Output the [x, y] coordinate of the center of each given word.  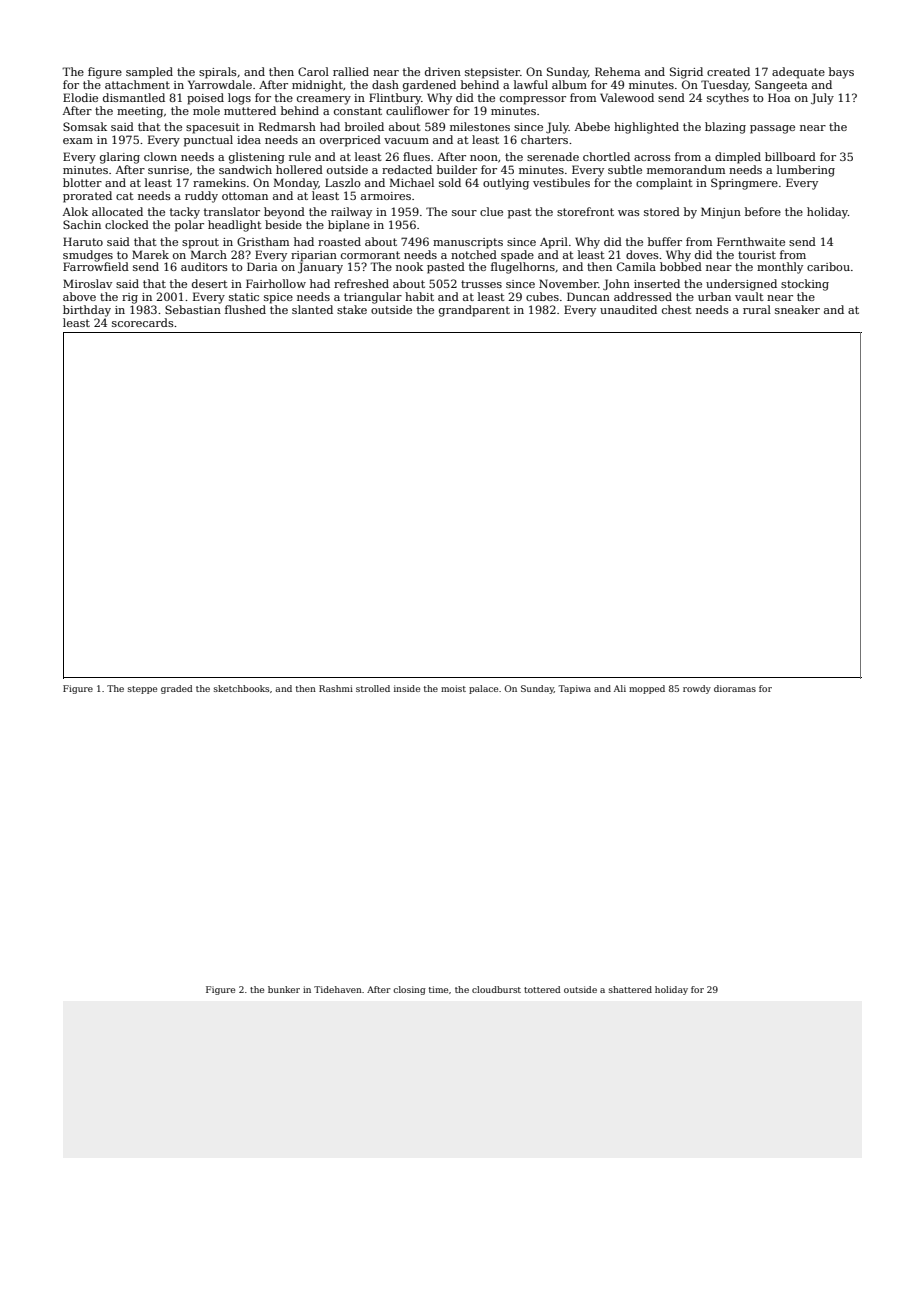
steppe [142, 690]
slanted [312, 309]
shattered [630, 989]
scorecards [143, 322]
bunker [284, 989]
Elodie [80, 97]
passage [772, 129]
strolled [373, 688]
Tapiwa [575, 689]
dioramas [735, 688]
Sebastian [193, 309]
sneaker [797, 309]
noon [484, 158]
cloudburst [496, 989]
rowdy [697, 689]
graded [177, 689]
